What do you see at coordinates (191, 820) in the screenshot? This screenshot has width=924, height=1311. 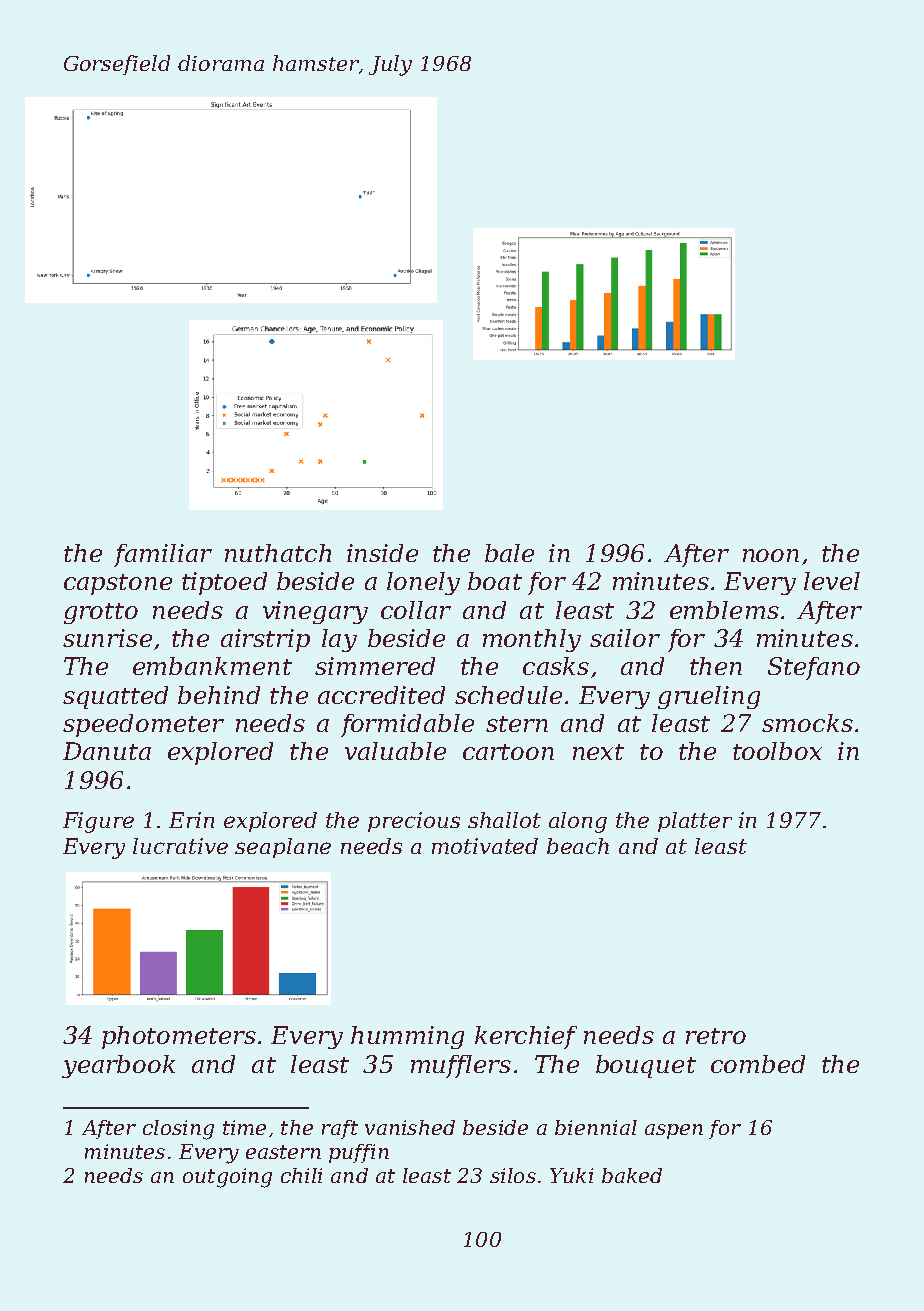 I see `Erin` at bounding box center [191, 820].
